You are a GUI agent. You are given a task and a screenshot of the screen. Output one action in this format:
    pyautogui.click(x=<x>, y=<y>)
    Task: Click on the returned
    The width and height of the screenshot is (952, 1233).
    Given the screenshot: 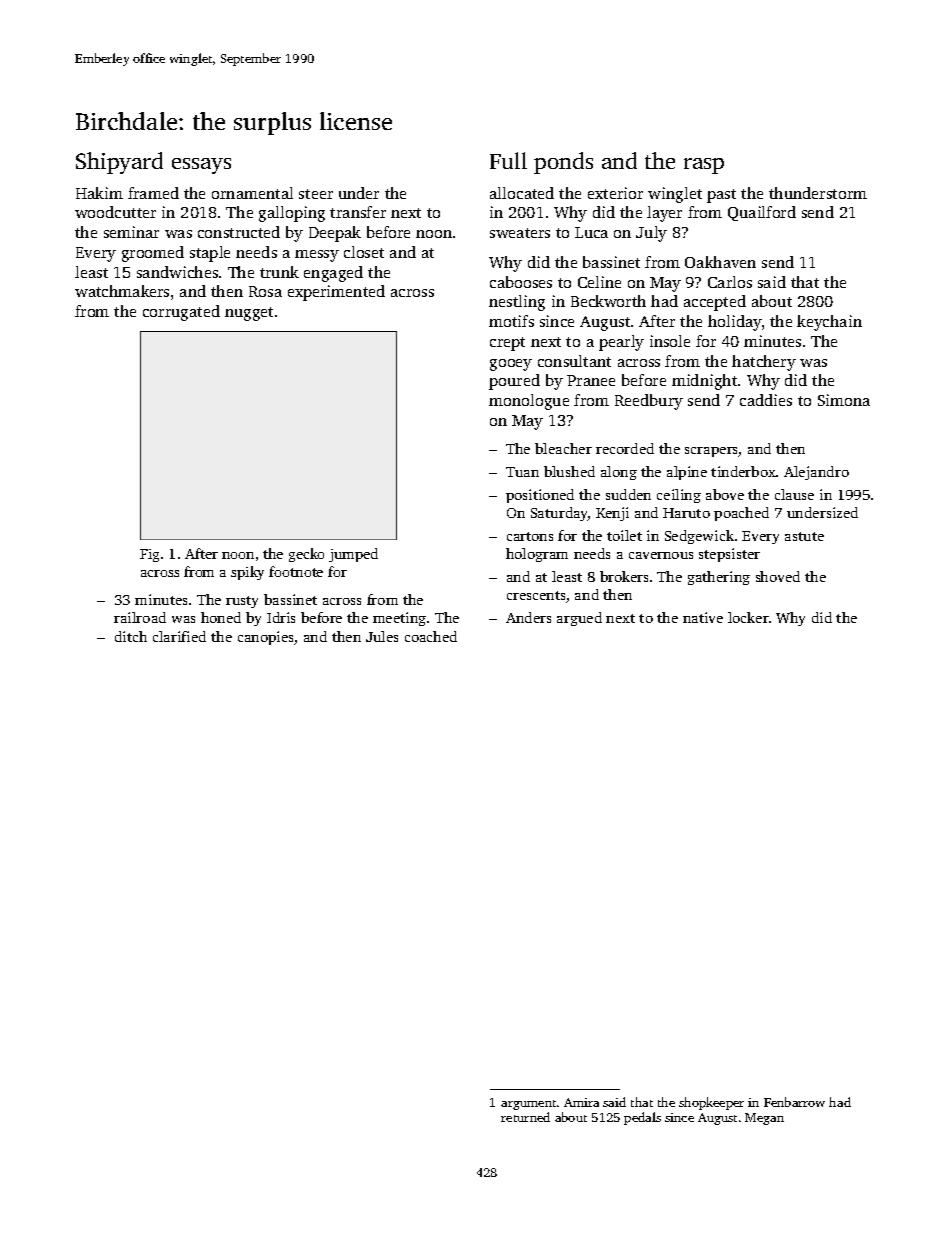 What is the action you would take?
    pyautogui.click(x=525, y=1117)
